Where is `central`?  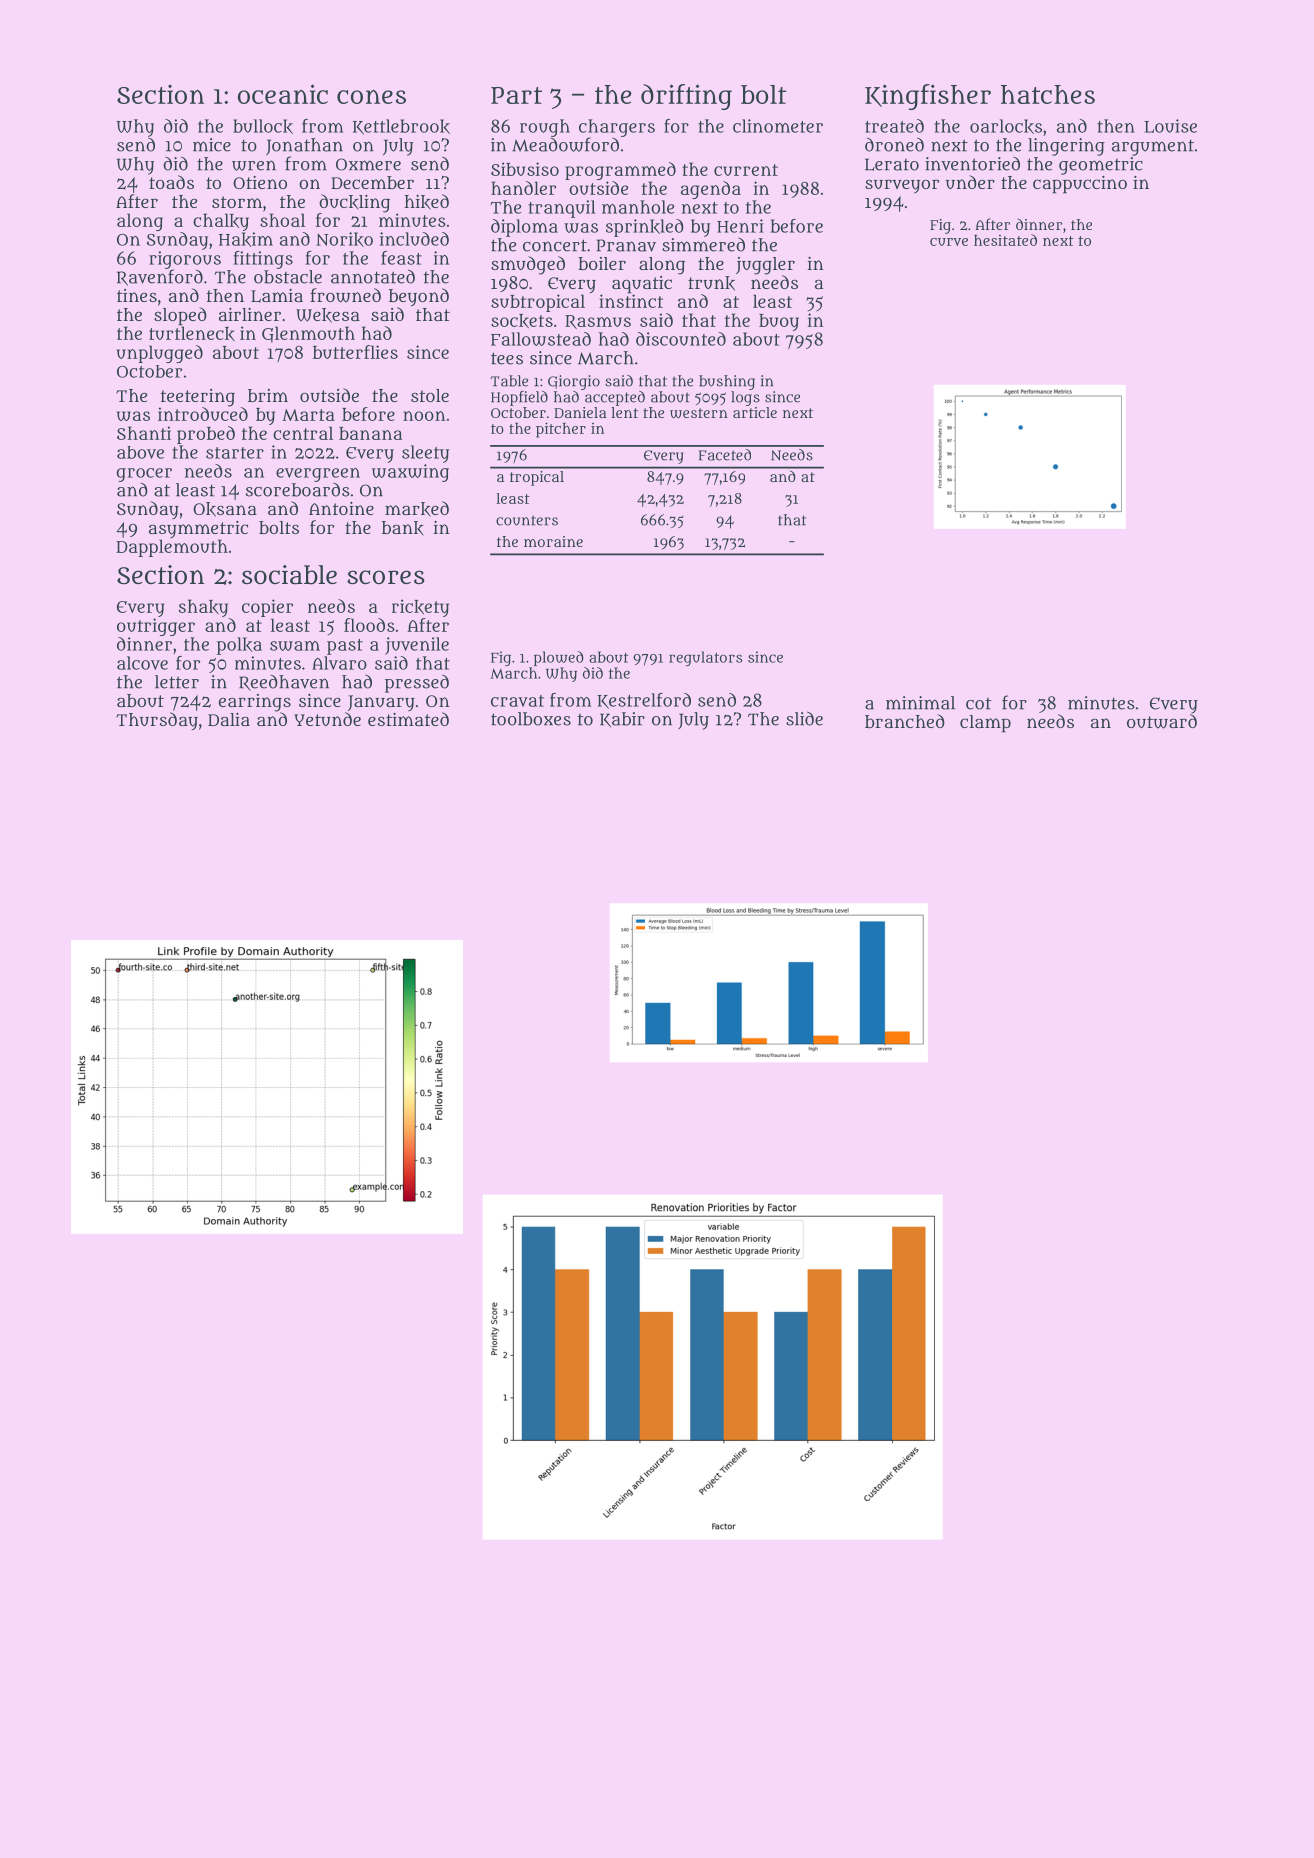
central is located at coordinates (303, 433).
